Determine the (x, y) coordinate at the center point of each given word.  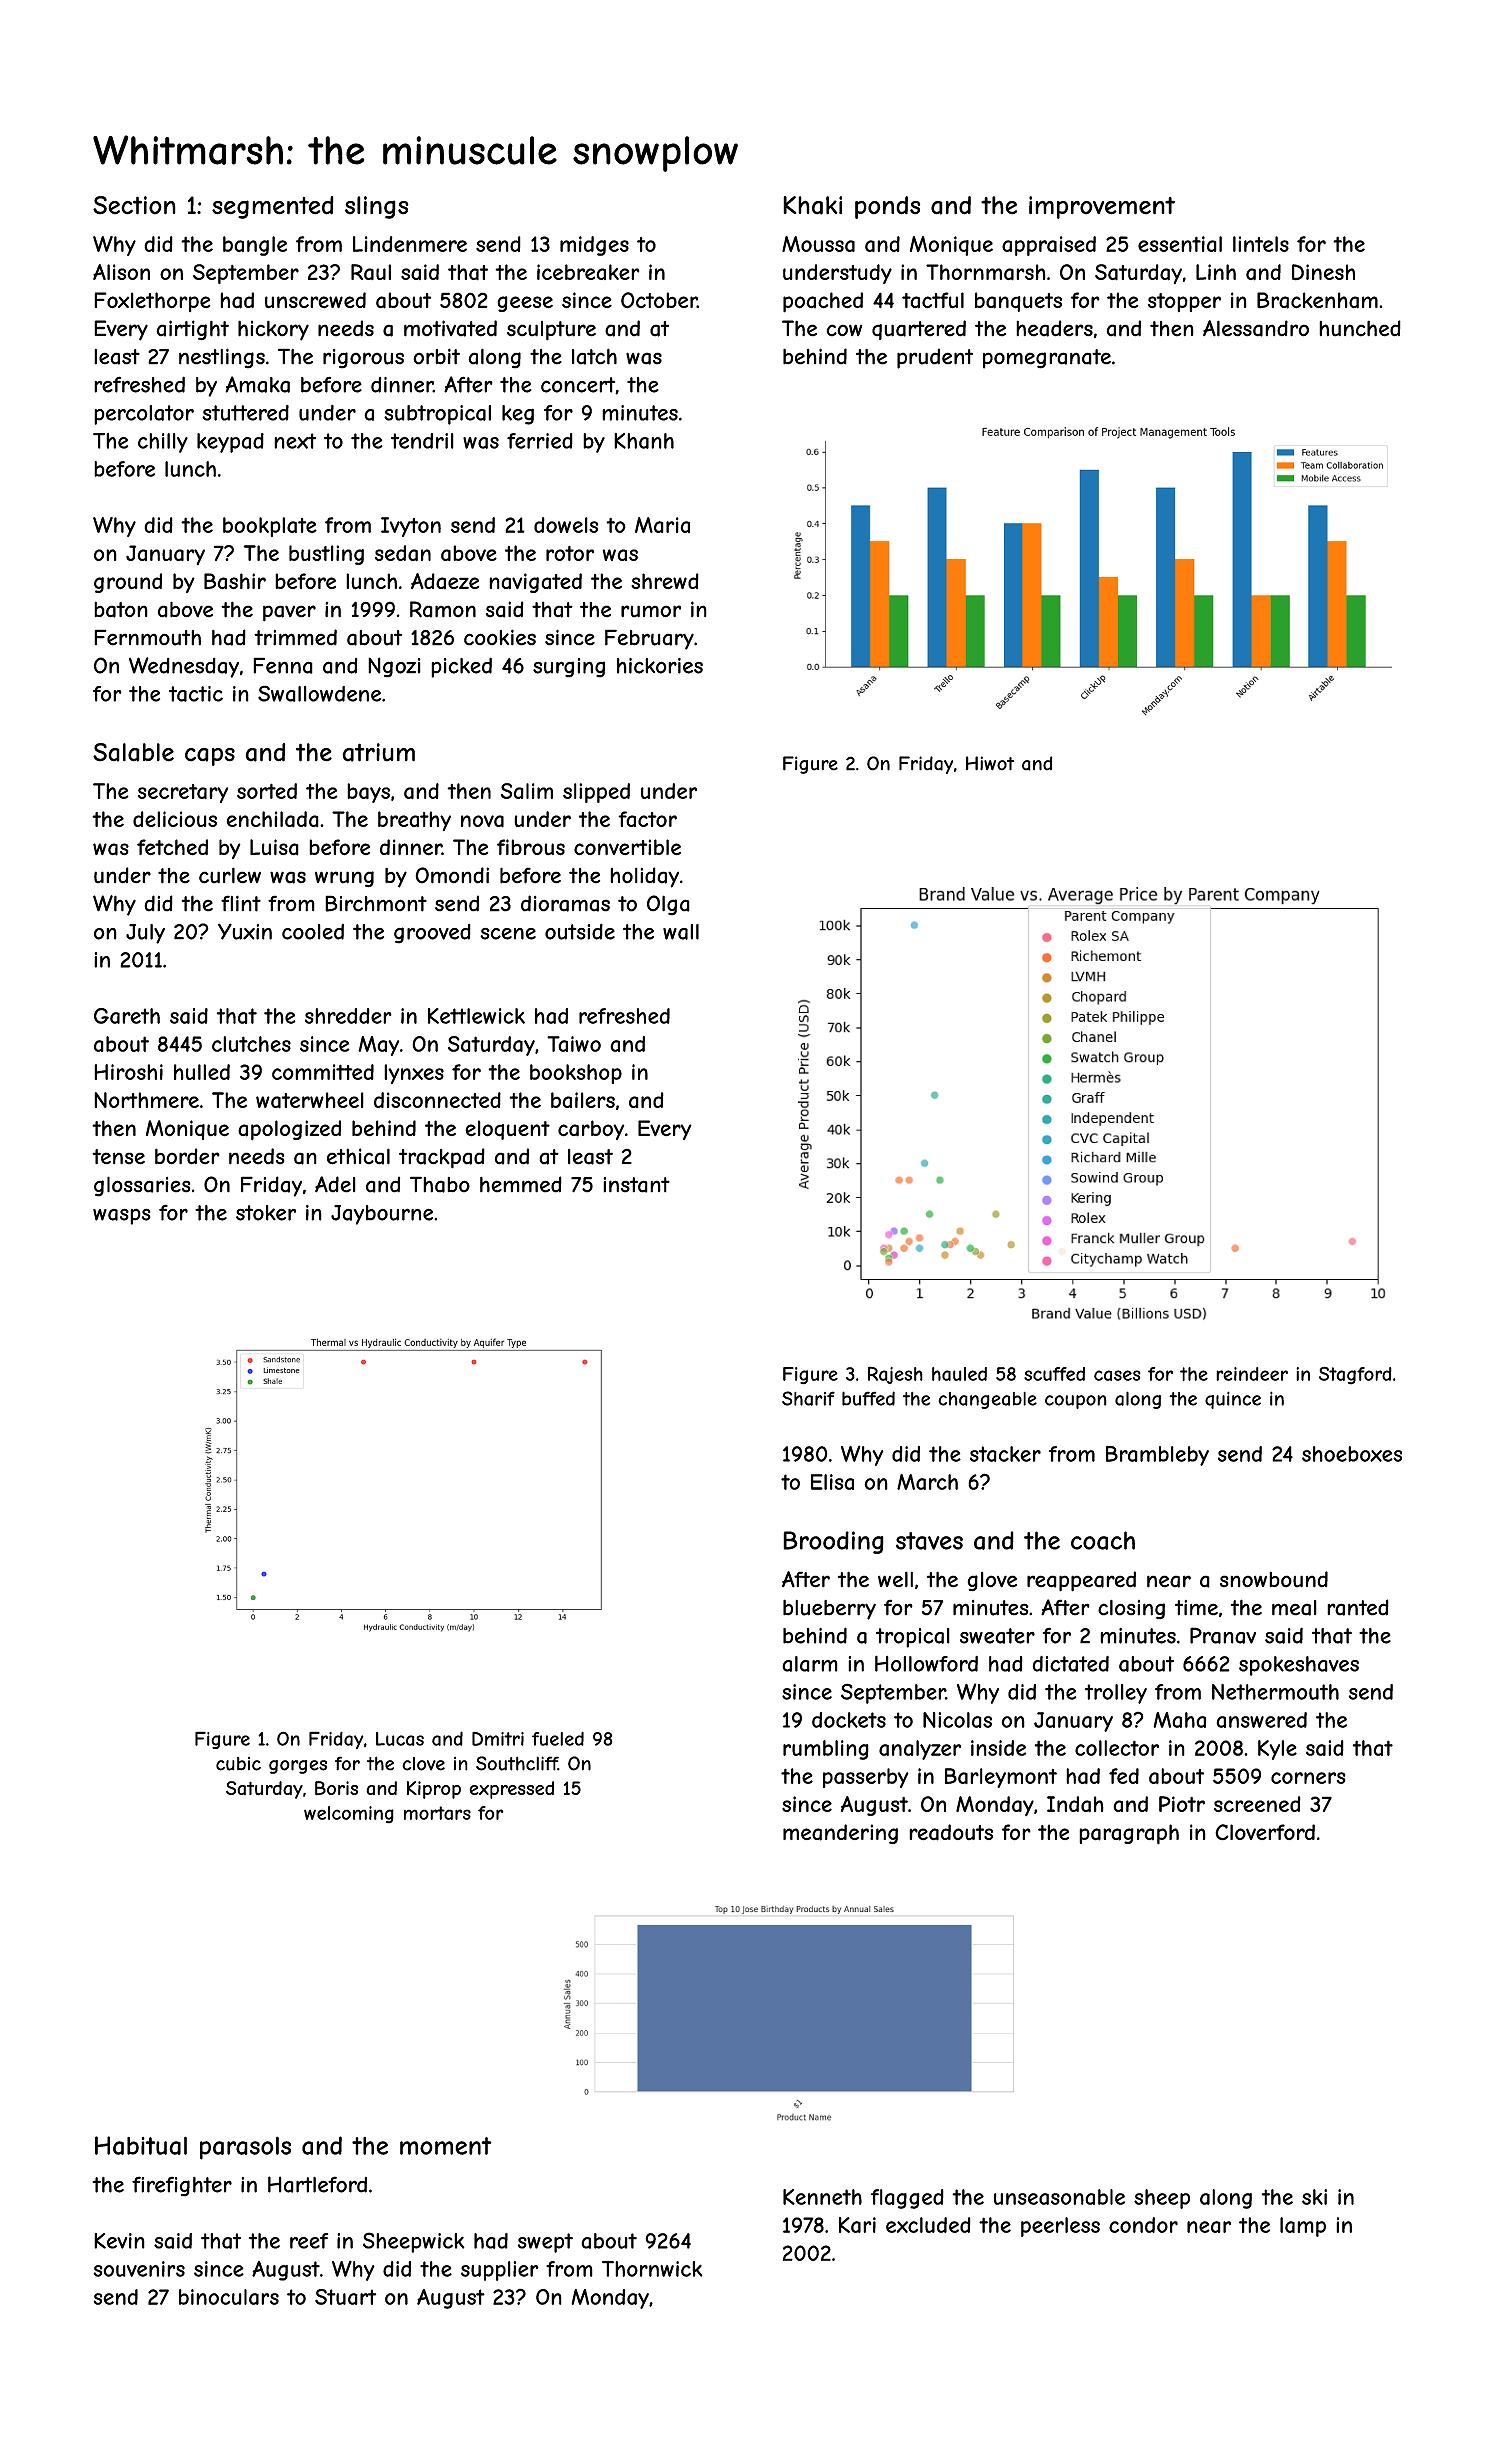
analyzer (920, 1750)
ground (128, 583)
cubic (238, 1763)
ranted (1358, 1607)
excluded (928, 2225)
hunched (1360, 328)
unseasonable (1059, 2197)
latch (594, 356)
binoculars (229, 2297)
